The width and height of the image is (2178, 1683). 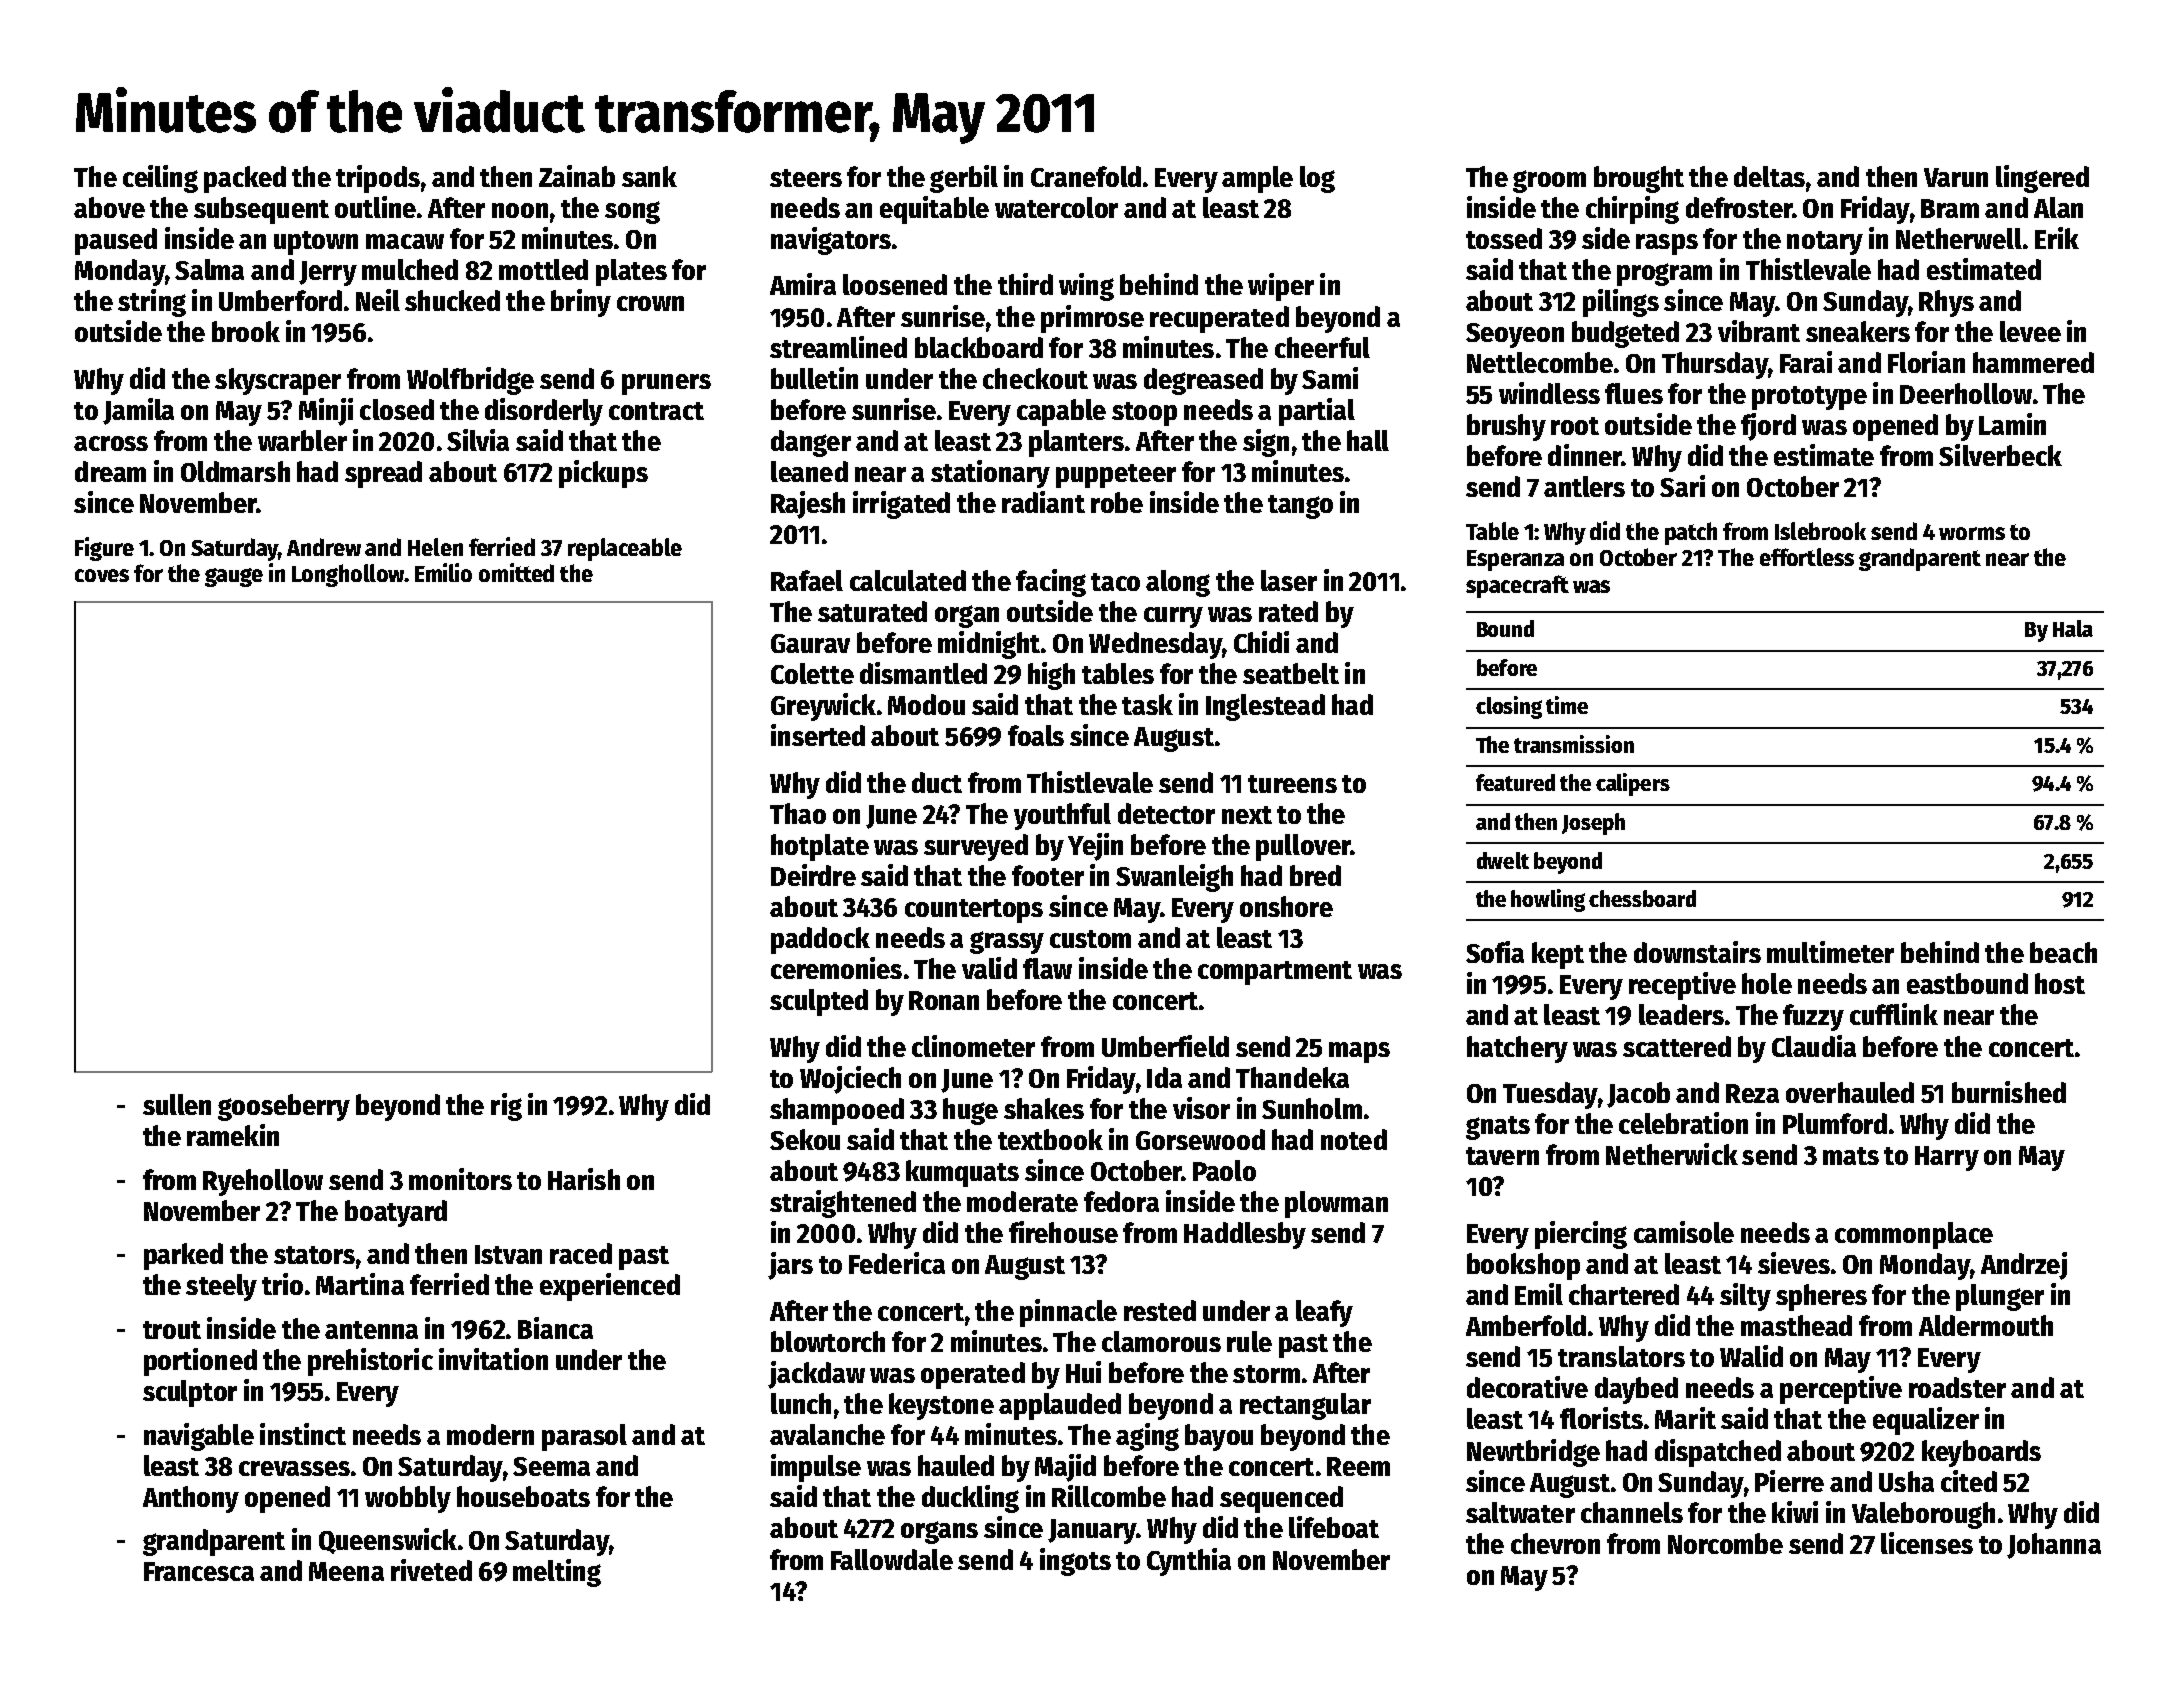 I want to click on Francesca, so click(x=199, y=1571).
